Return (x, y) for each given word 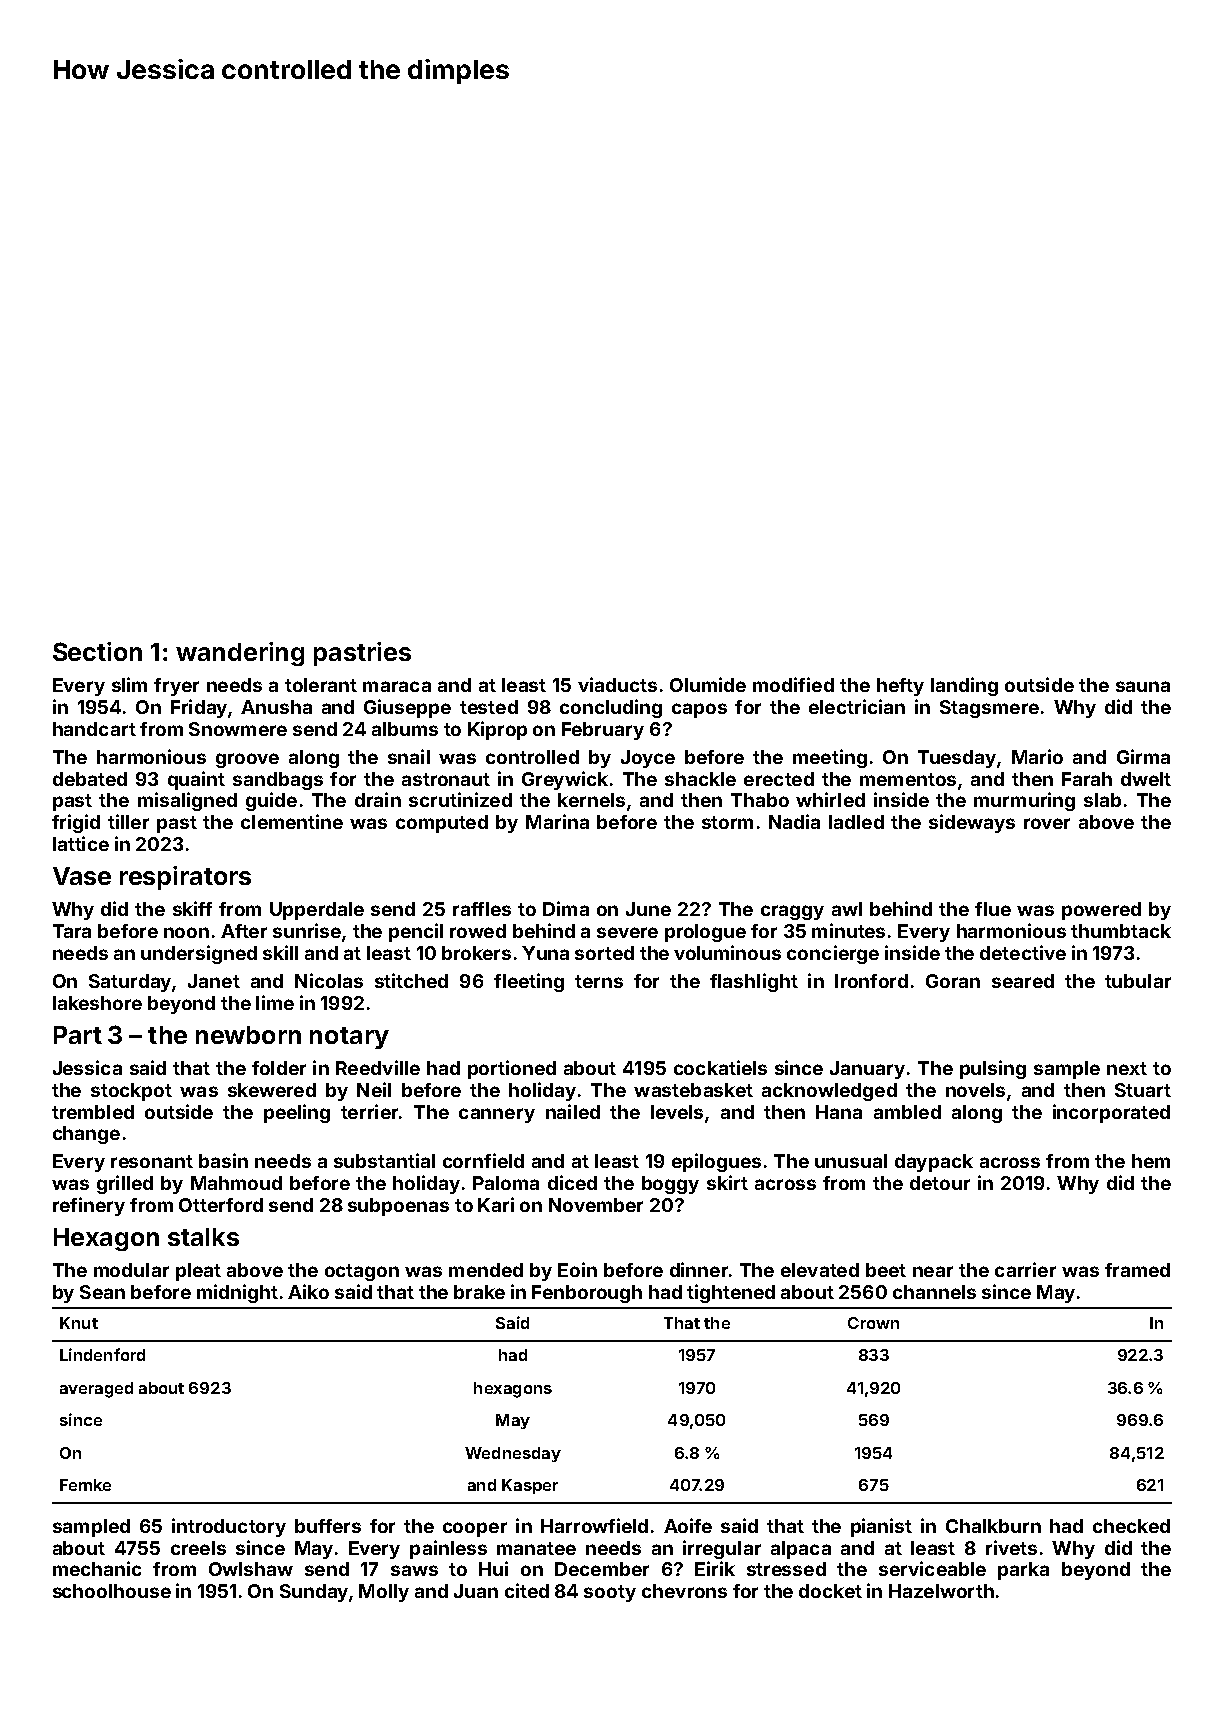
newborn (248, 1035)
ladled (856, 822)
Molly (384, 1593)
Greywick (565, 780)
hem (1151, 1161)
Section (97, 651)
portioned (512, 1069)
